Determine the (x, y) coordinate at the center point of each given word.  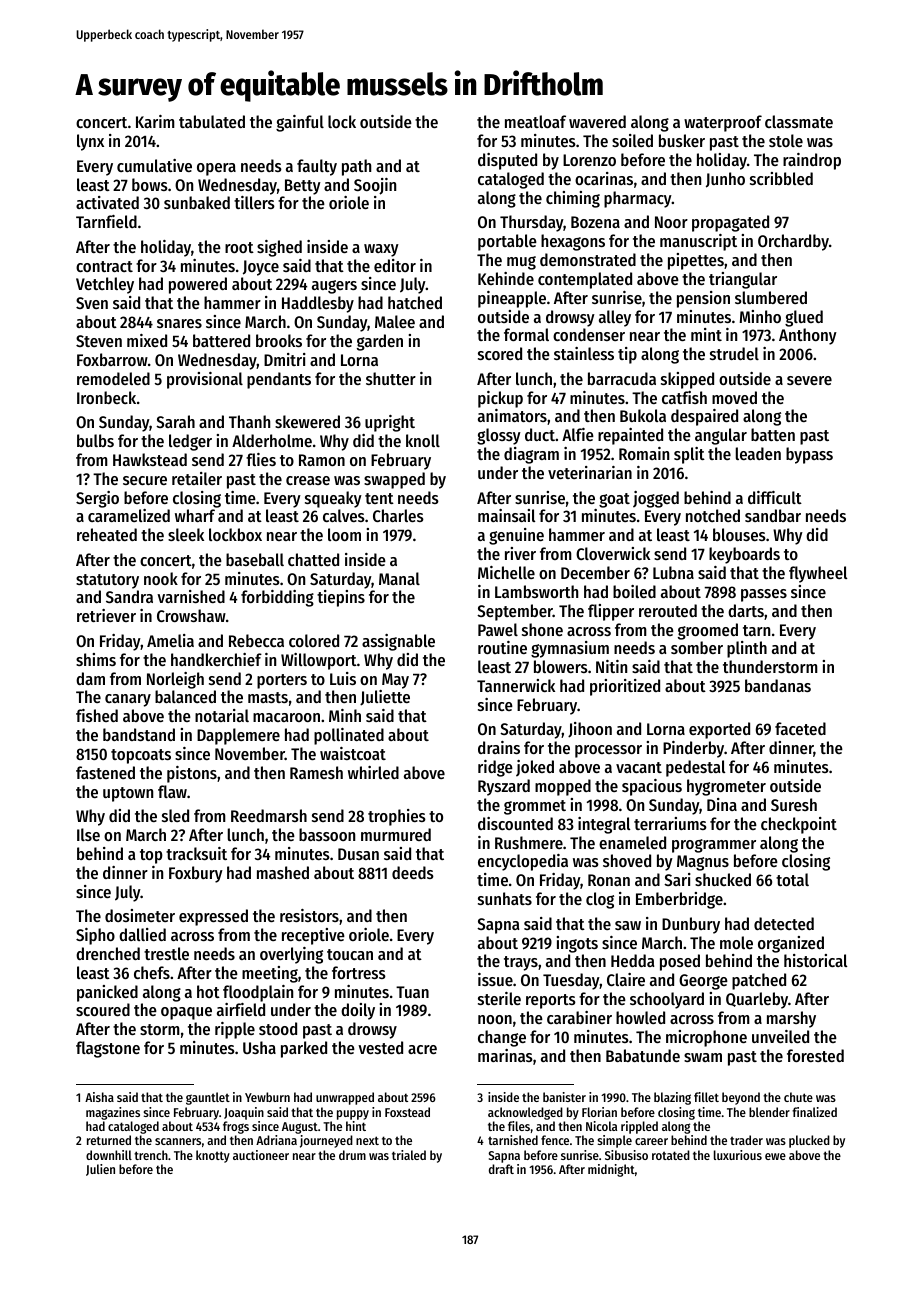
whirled (373, 772)
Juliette (385, 698)
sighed (279, 248)
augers (334, 287)
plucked (809, 1141)
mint (706, 334)
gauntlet (208, 1098)
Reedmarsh (269, 815)
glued (804, 318)
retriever (106, 615)
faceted (800, 728)
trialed (409, 1155)
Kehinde (506, 278)
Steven (99, 341)
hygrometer (726, 787)
